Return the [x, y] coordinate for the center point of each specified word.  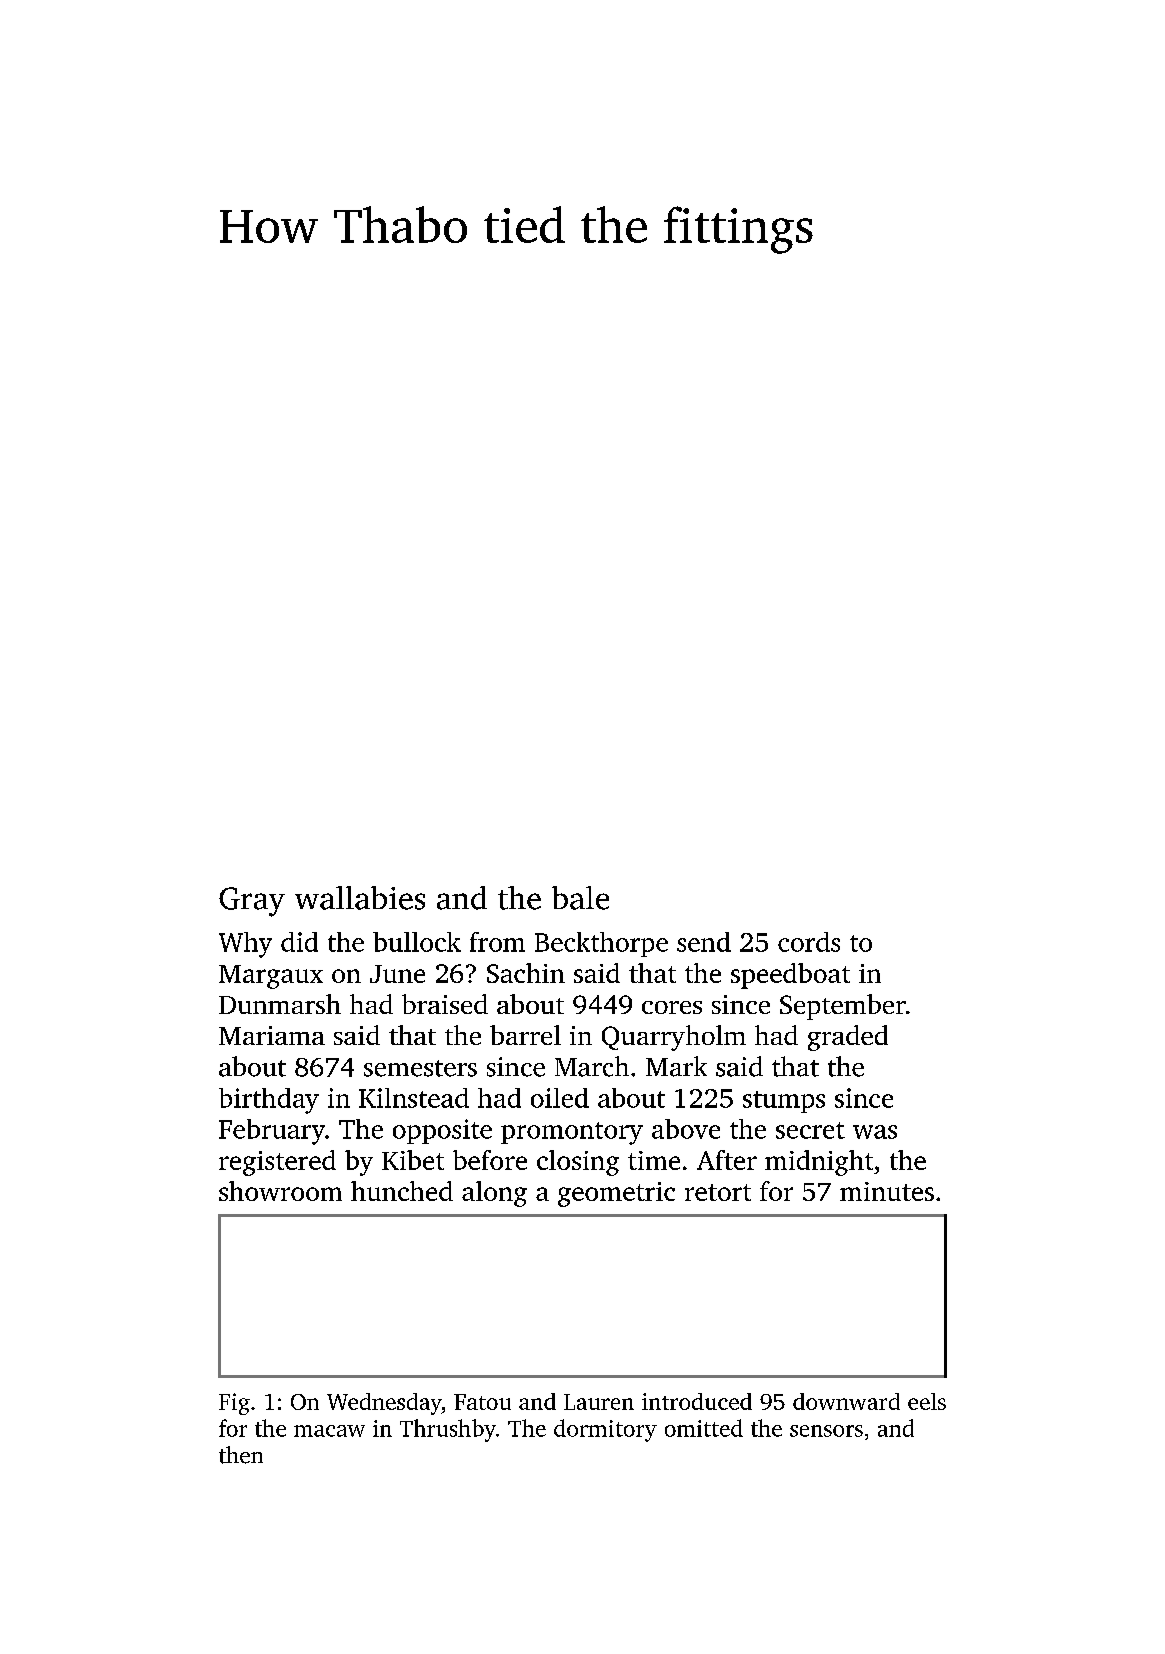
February [272, 1132]
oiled [560, 1098]
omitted [704, 1428]
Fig [234, 1404]
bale [580, 898]
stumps [784, 1102]
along [494, 1194]
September [843, 1007]
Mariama [272, 1035]
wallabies [360, 898]
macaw [329, 1431]
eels [927, 1401]
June [397, 974]
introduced [697, 1401]
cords [809, 942]
